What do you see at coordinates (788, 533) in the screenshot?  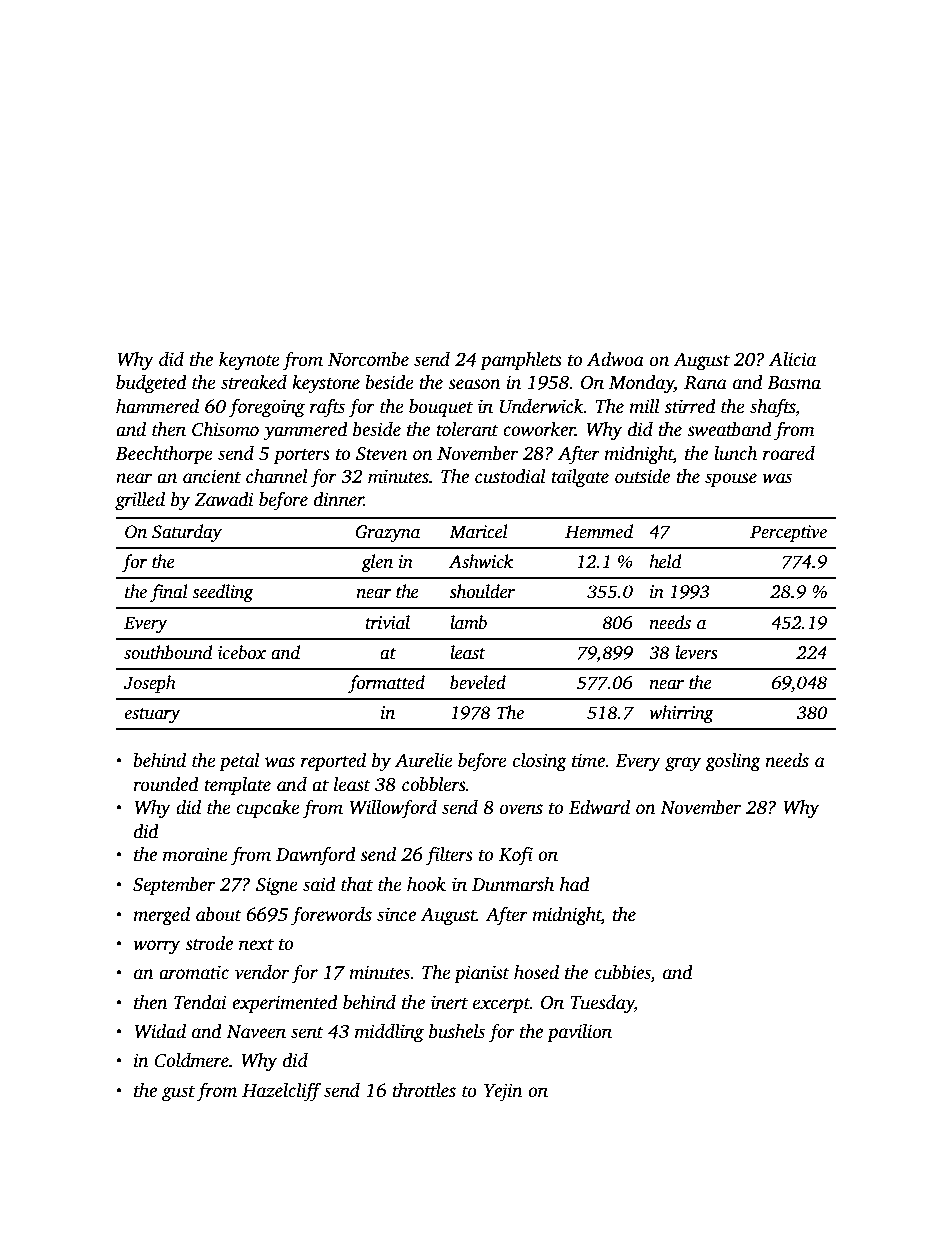 I see `Perceptive` at bounding box center [788, 533].
